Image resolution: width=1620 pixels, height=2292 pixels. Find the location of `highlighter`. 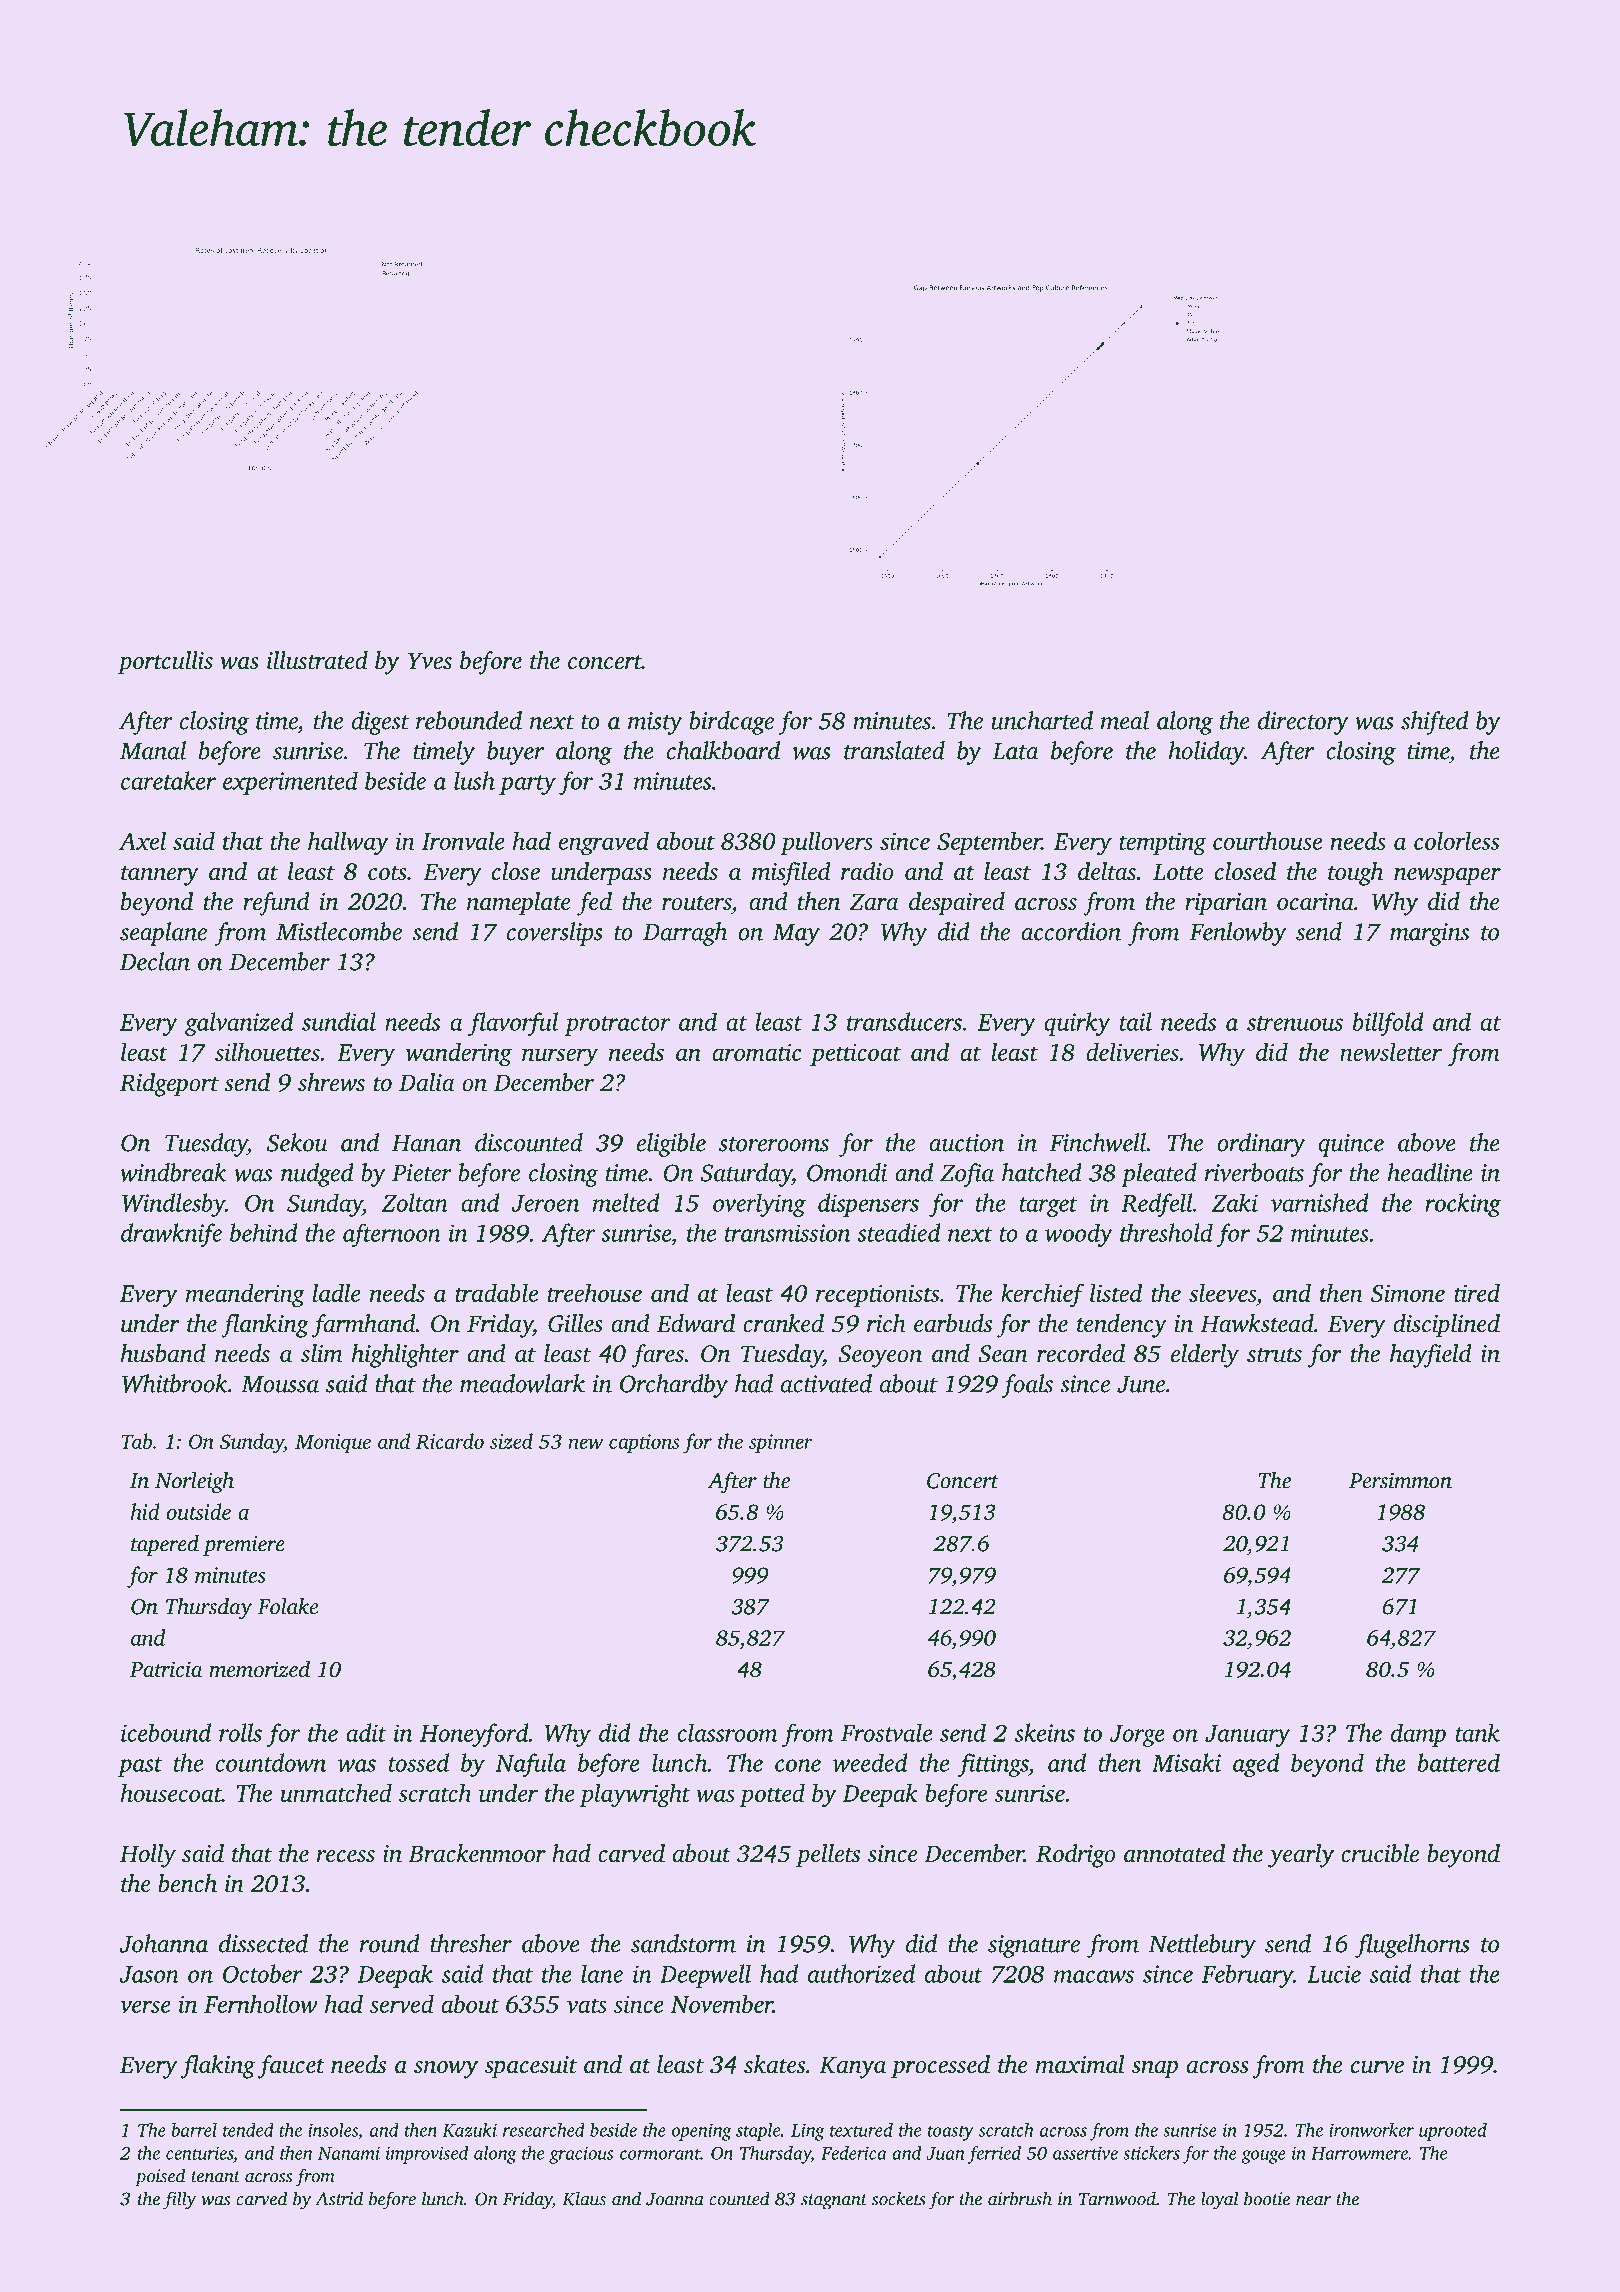

highlighter is located at coordinates (405, 1356).
